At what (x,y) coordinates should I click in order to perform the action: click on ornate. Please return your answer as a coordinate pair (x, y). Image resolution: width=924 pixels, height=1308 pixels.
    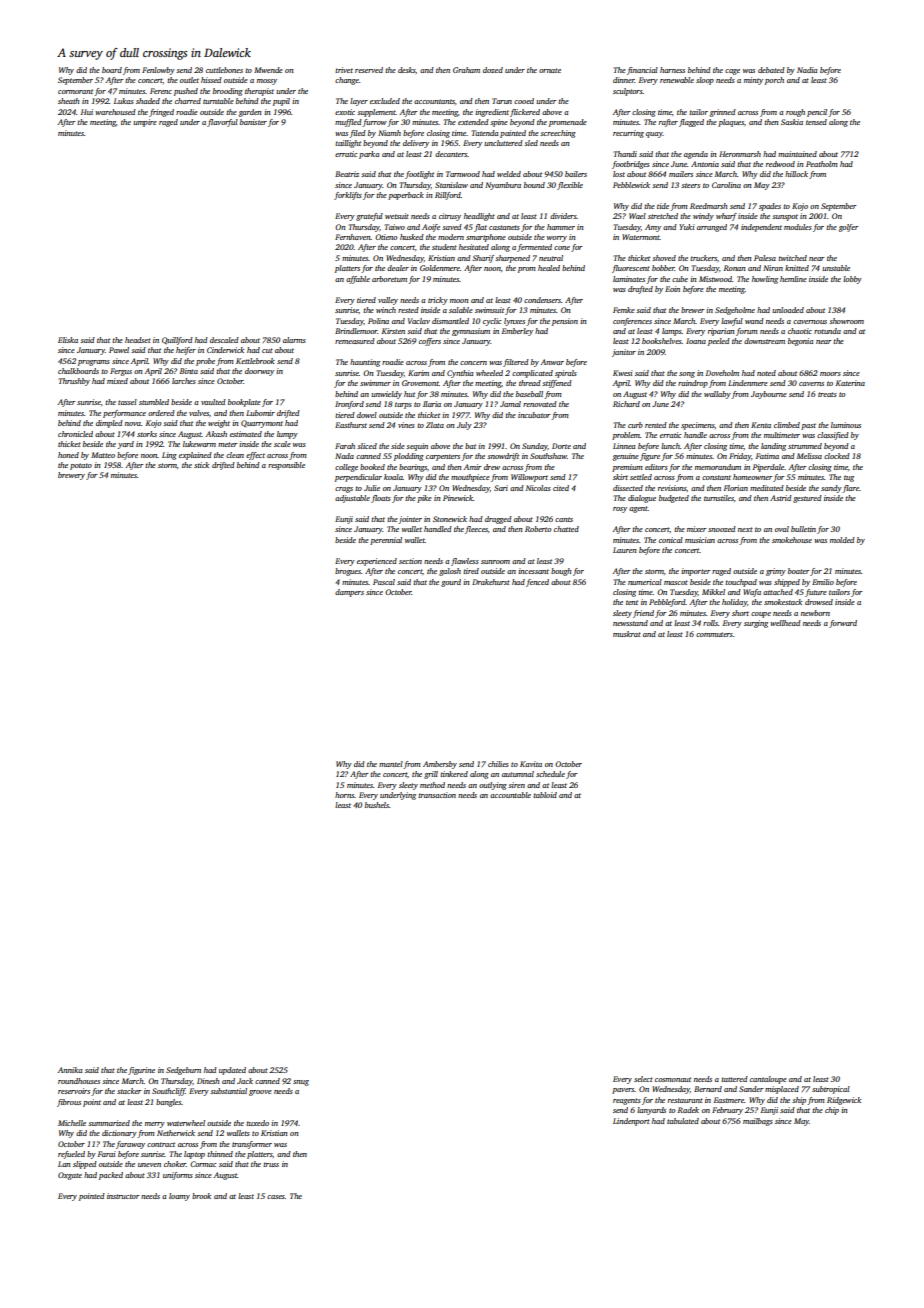
    Looking at the image, I should click on (550, 70).
